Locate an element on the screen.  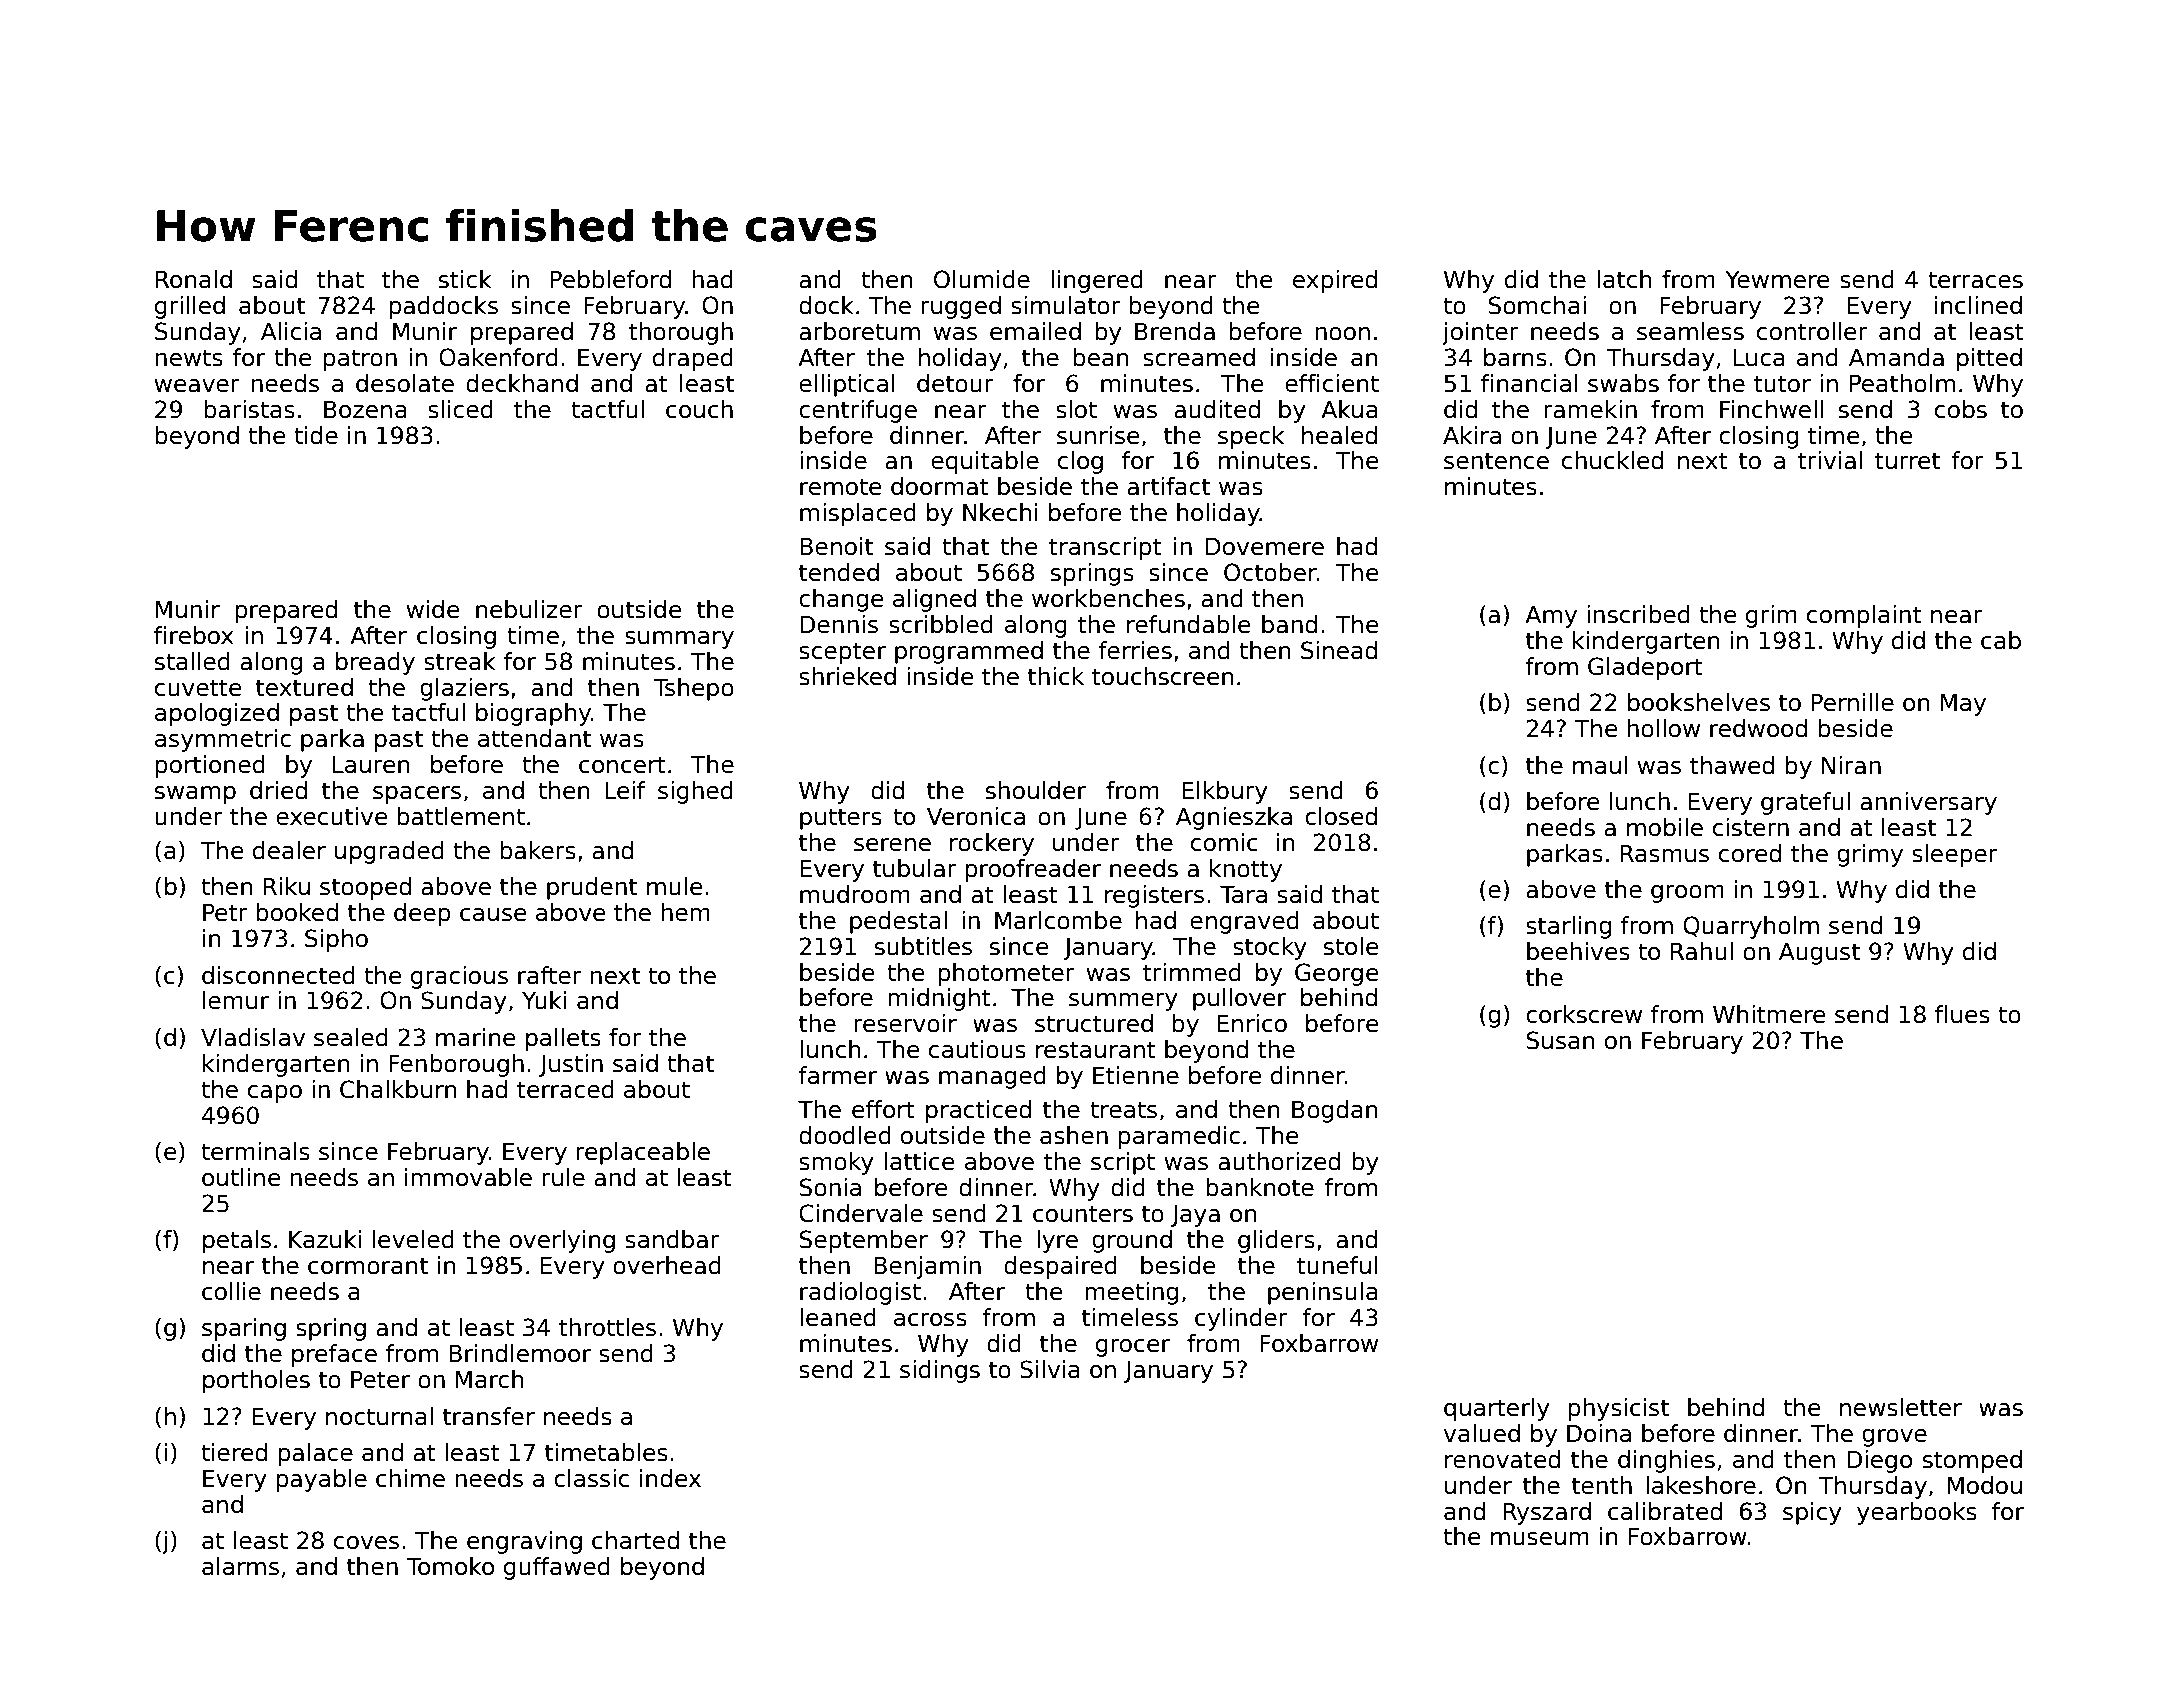
pitted is located at coordinates (1989, 359).
